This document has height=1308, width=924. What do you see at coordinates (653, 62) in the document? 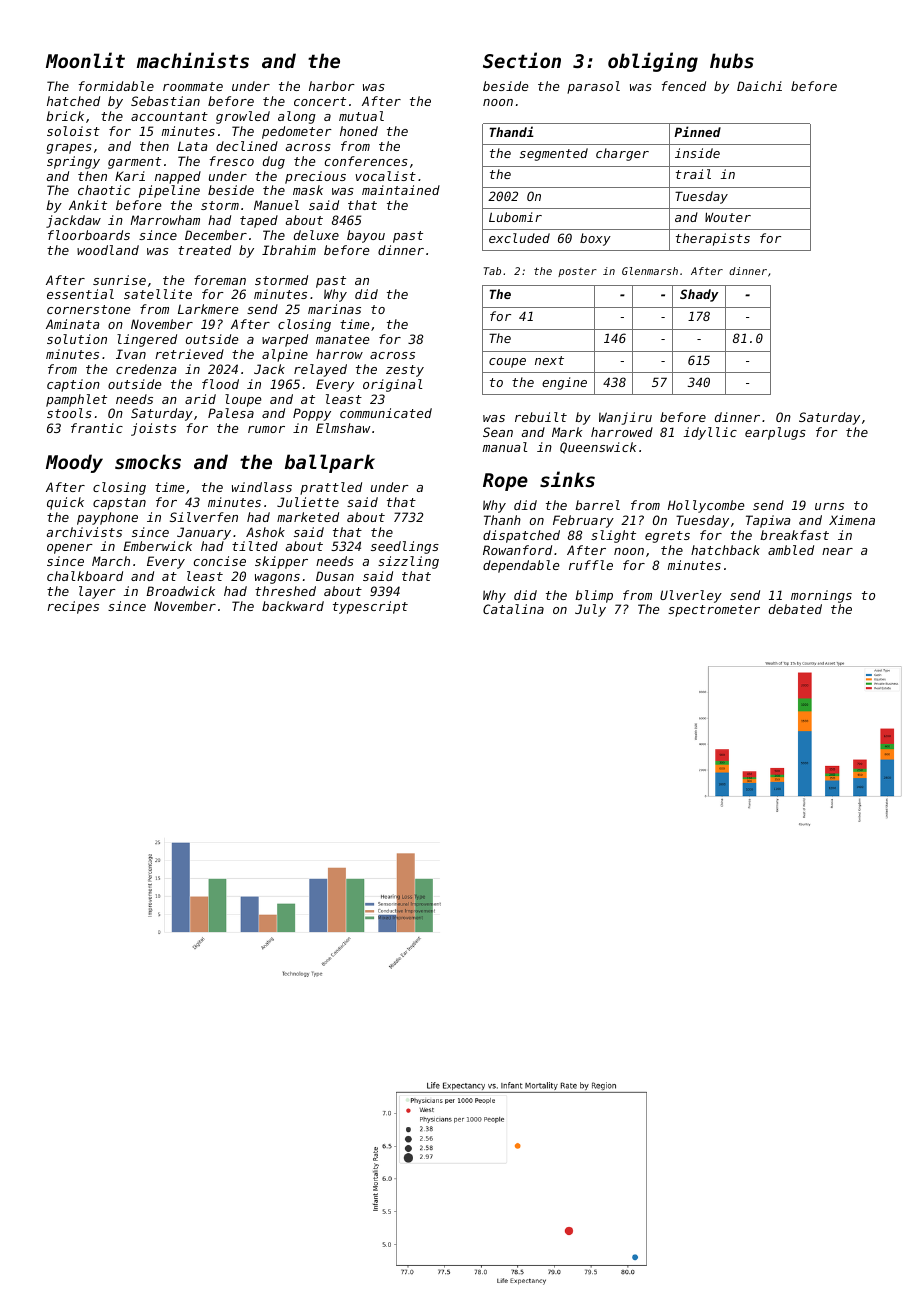
I see `obliging` at bounding box center [653, 62].
